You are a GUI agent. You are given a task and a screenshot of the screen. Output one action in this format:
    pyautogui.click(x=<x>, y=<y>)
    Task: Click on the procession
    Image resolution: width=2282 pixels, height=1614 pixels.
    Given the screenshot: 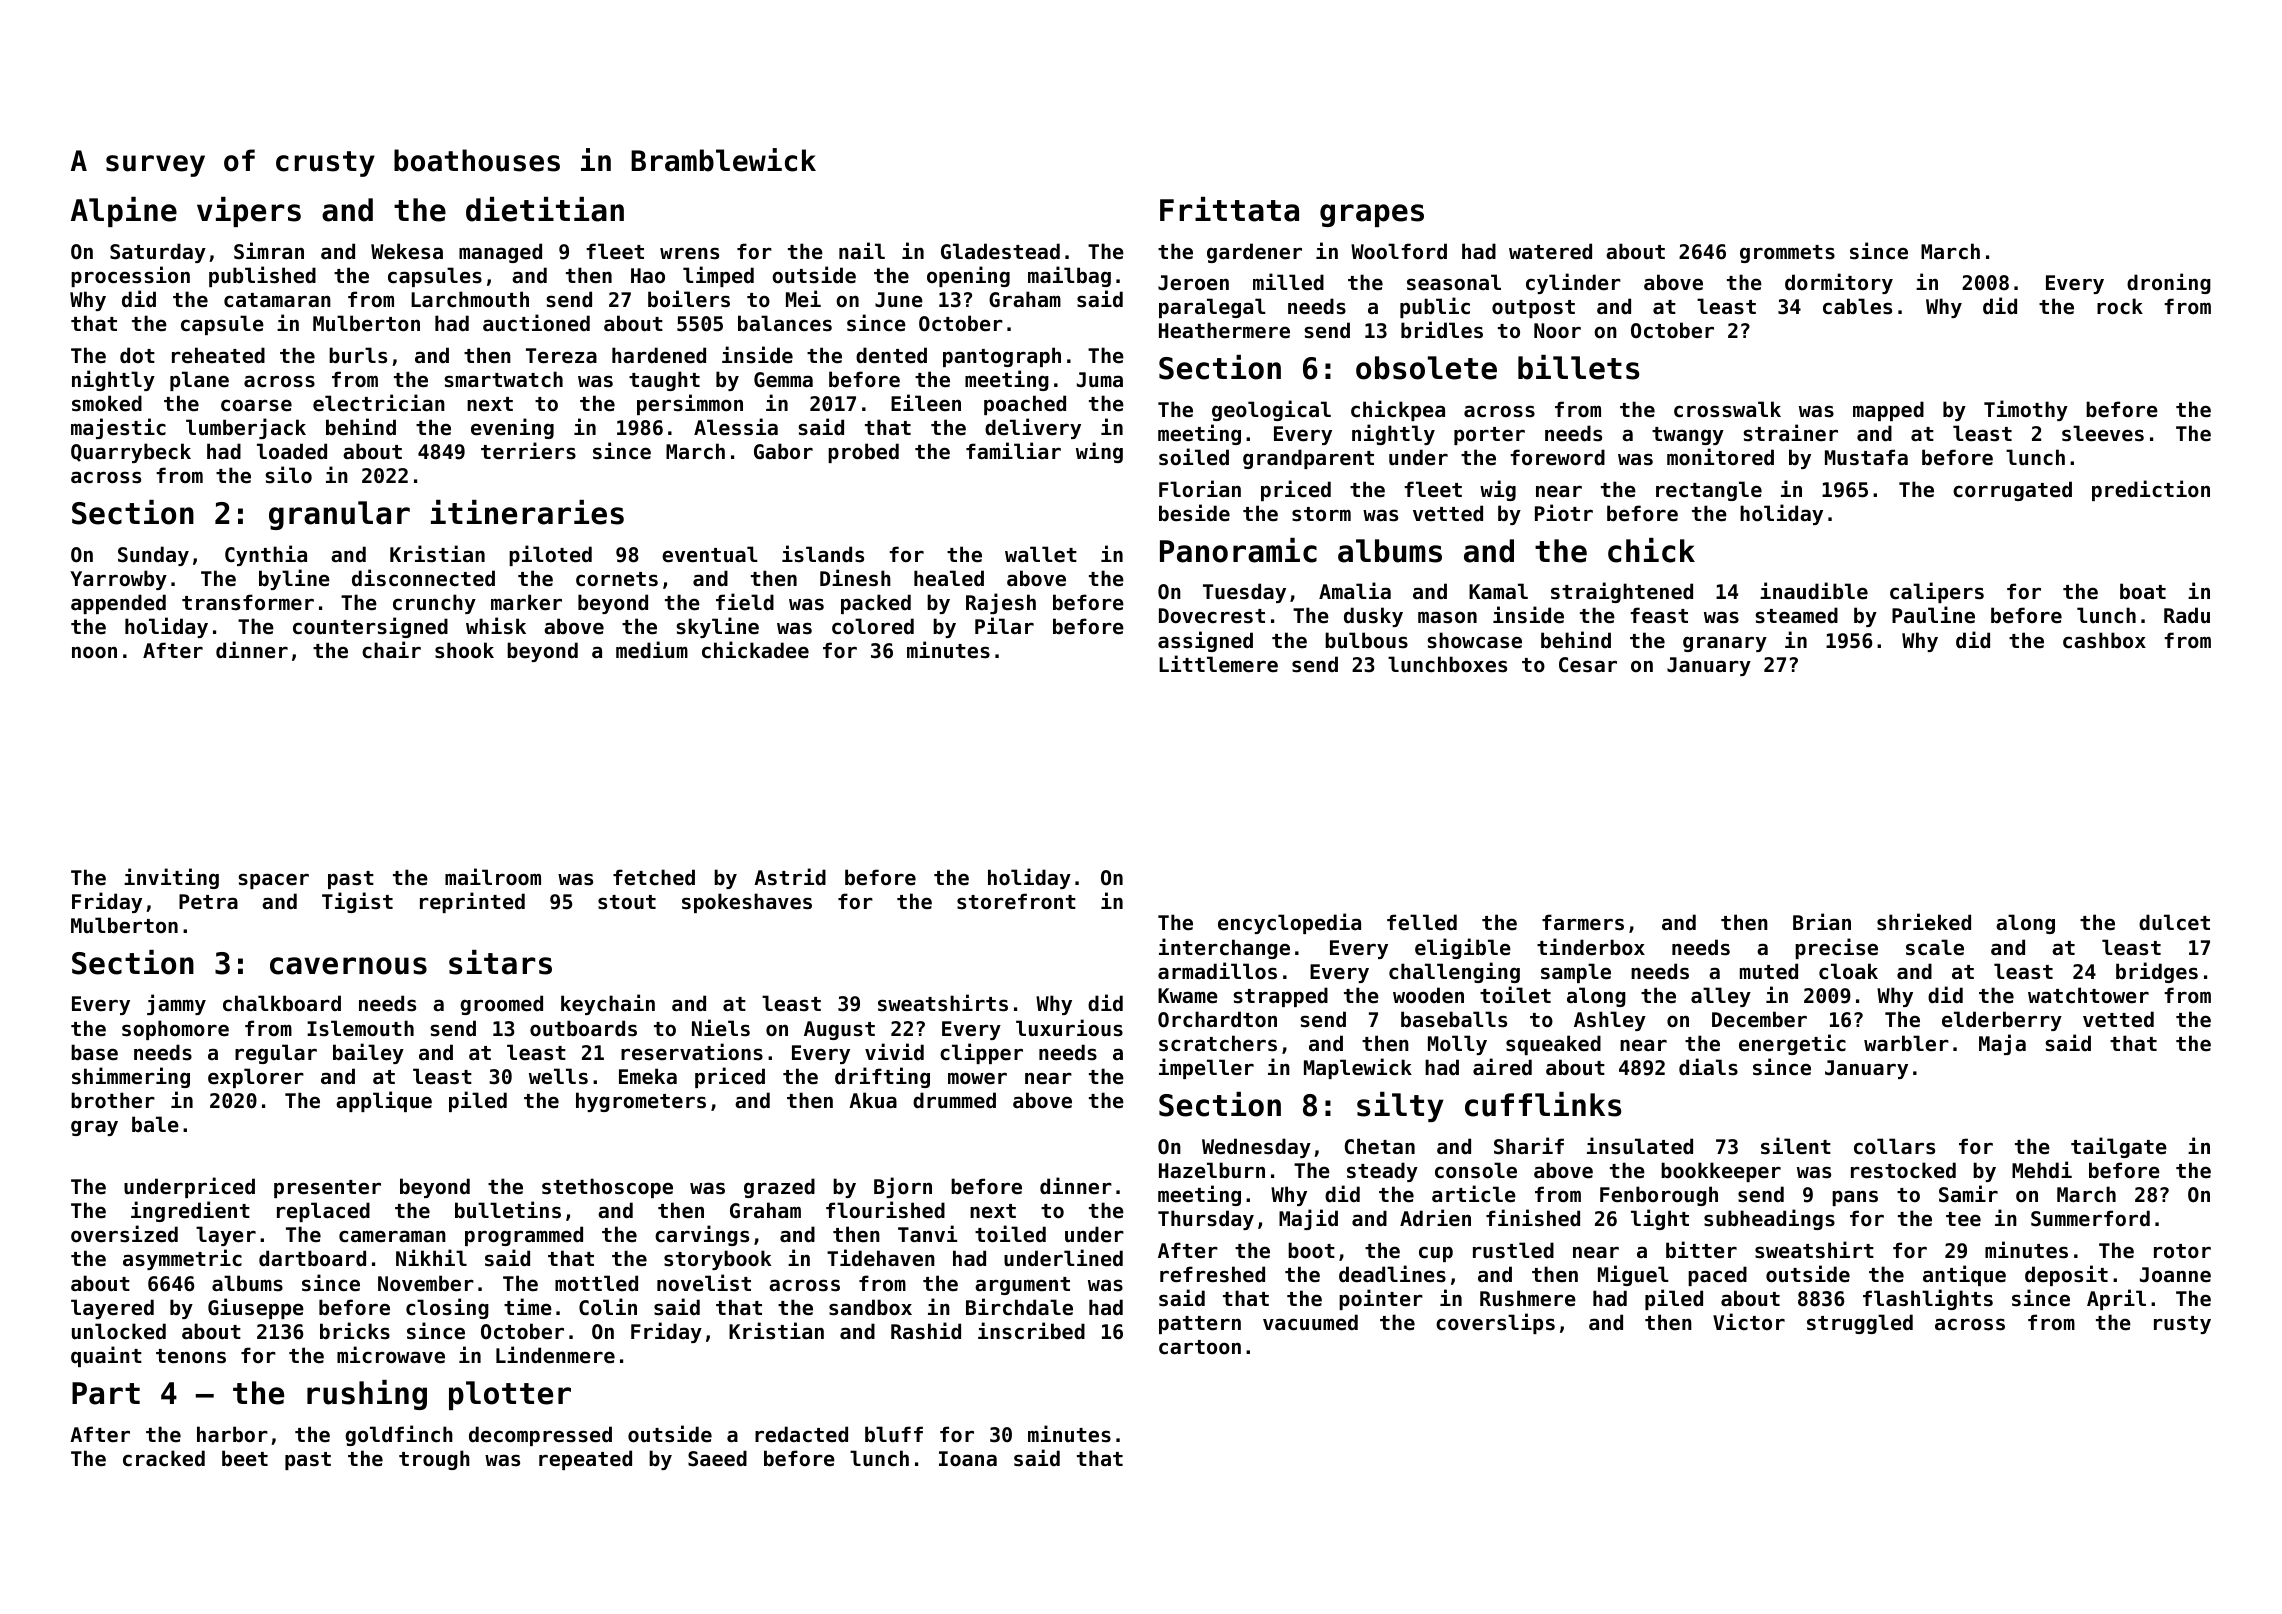 What is the action you would take?
    pyautogui.click(x=130, y=276)
